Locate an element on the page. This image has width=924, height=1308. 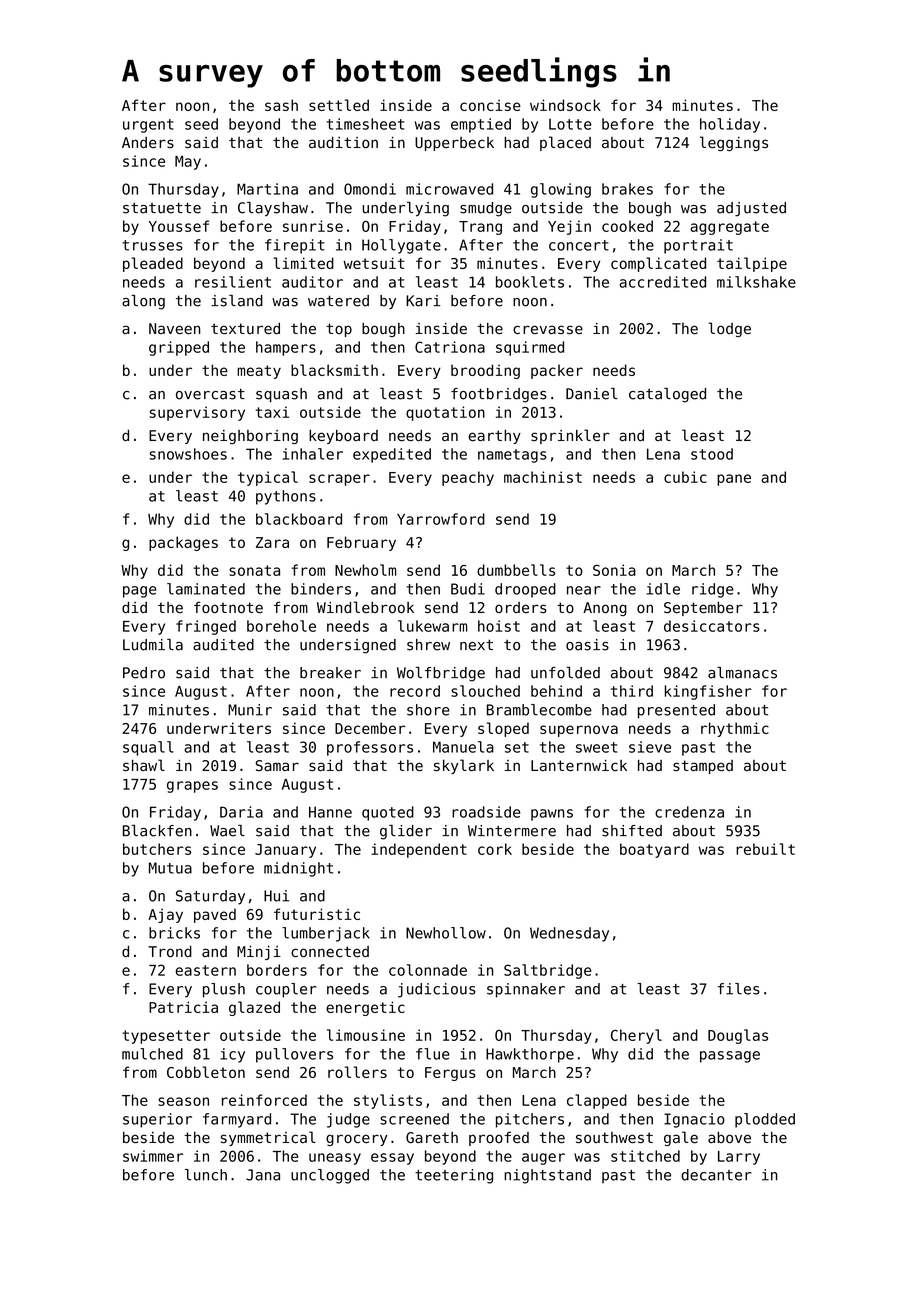
holiday is located at coordinates (730, 125).
